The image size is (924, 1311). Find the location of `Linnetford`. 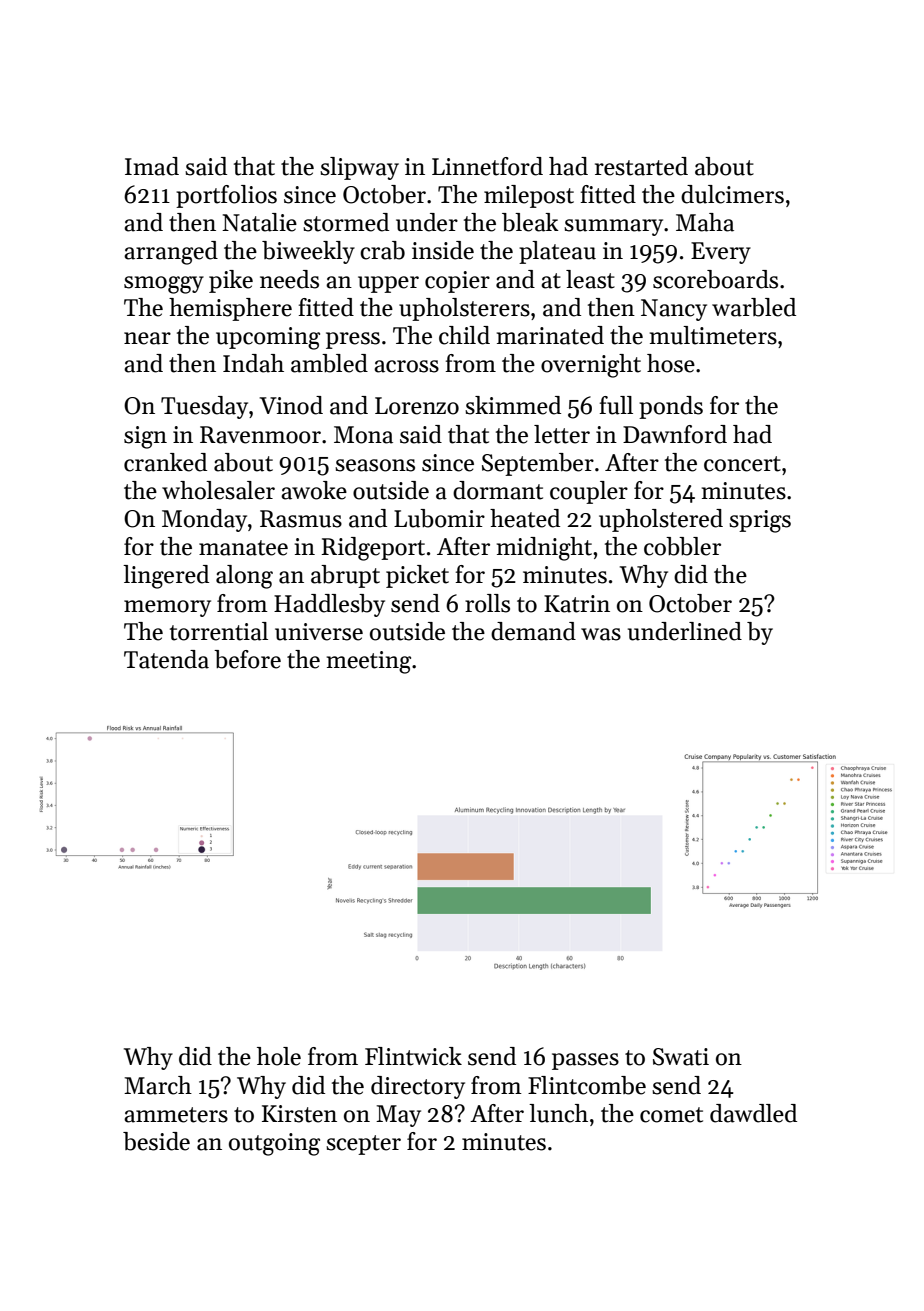

Linnetford is located at coordinates (487, 166).
